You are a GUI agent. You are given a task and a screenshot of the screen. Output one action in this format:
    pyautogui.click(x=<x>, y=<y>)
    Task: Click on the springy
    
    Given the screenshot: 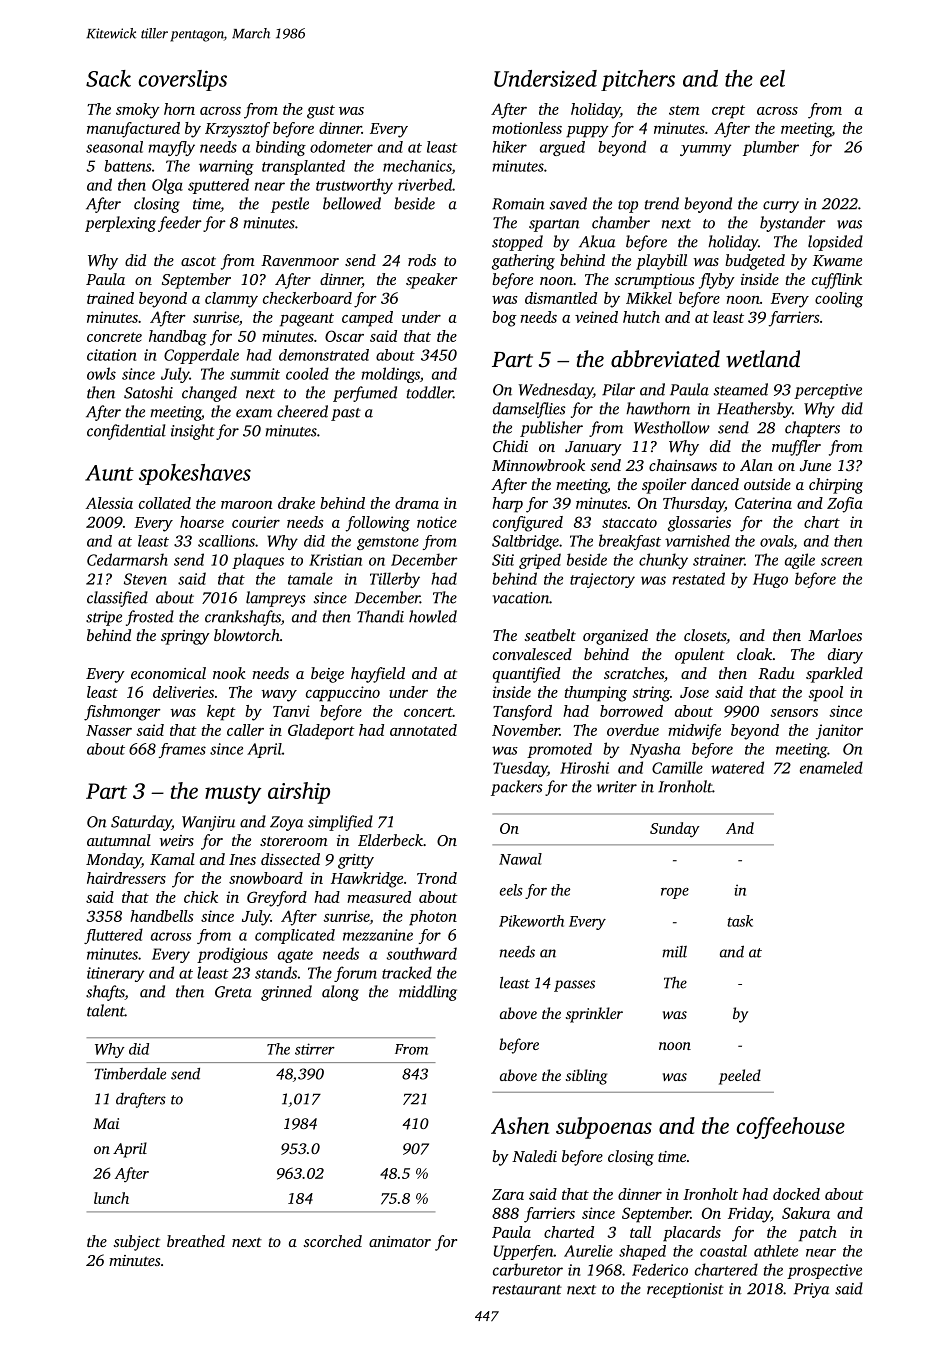 What is the action you would take?
    pyautogui.click(x=185, y=637)
